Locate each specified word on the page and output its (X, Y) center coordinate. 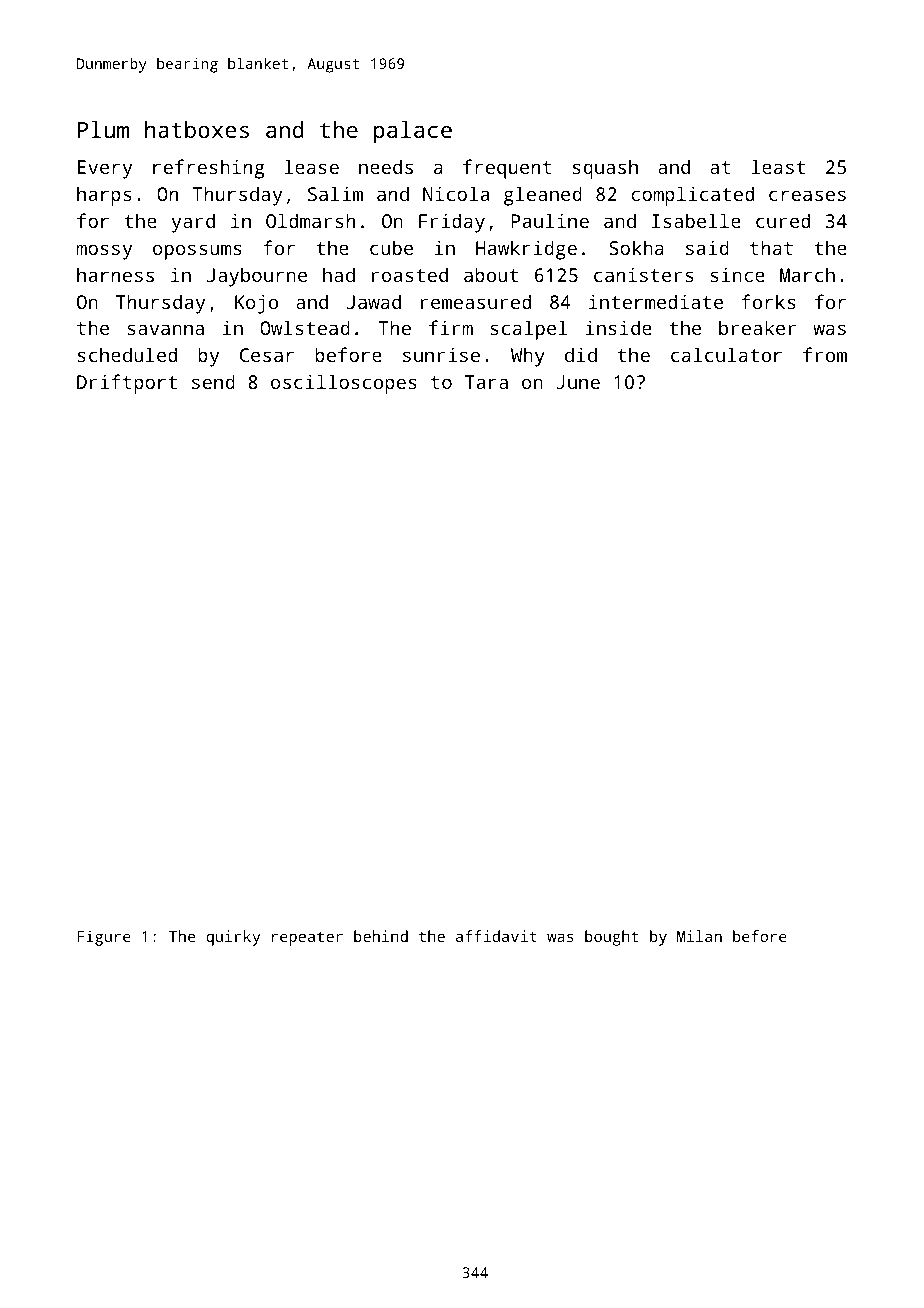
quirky (233, 938)
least (778, 166)
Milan (699, 936)
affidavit (496, 936)
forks (768, 301)
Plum (103, 129)
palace (413, 132)
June (578, 382)
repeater (307, 938)
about (491, 274)
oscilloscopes (344, 384)
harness (115, 274)
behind (381, 936)
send (213, 381)
